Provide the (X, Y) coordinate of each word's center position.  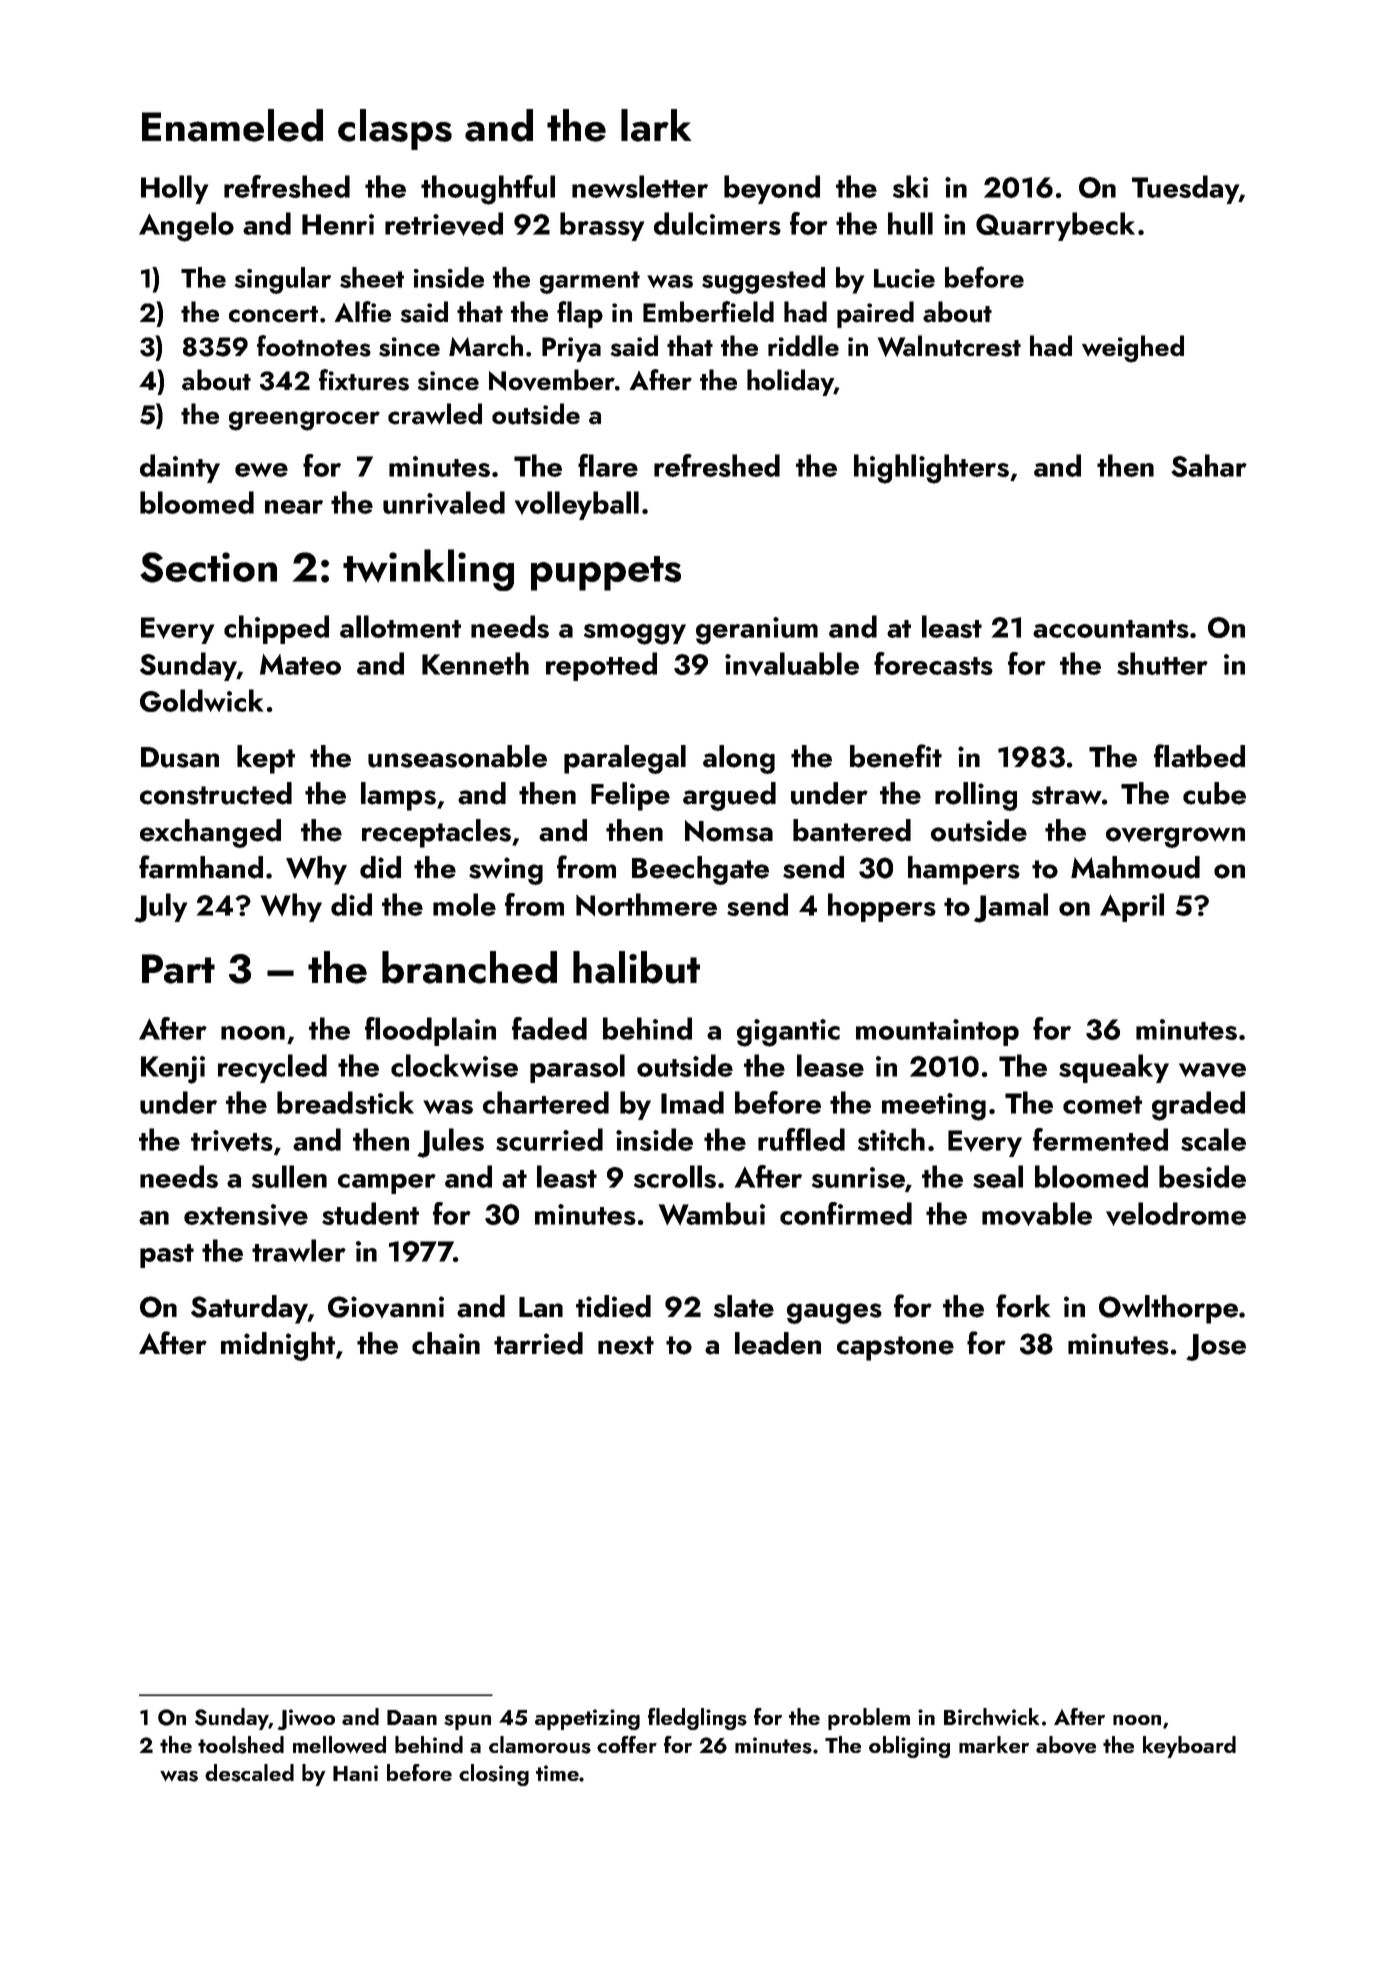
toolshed (241, 1745)
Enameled (232, 125)
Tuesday (1185, 189)
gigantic (788, 1033)
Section (208, 567)
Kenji (173, 1070)
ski (910, 186)
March (486, 346)
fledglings (697, 1719)
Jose (1216, 1347)
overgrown (1175, 837)
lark (656, 125)
